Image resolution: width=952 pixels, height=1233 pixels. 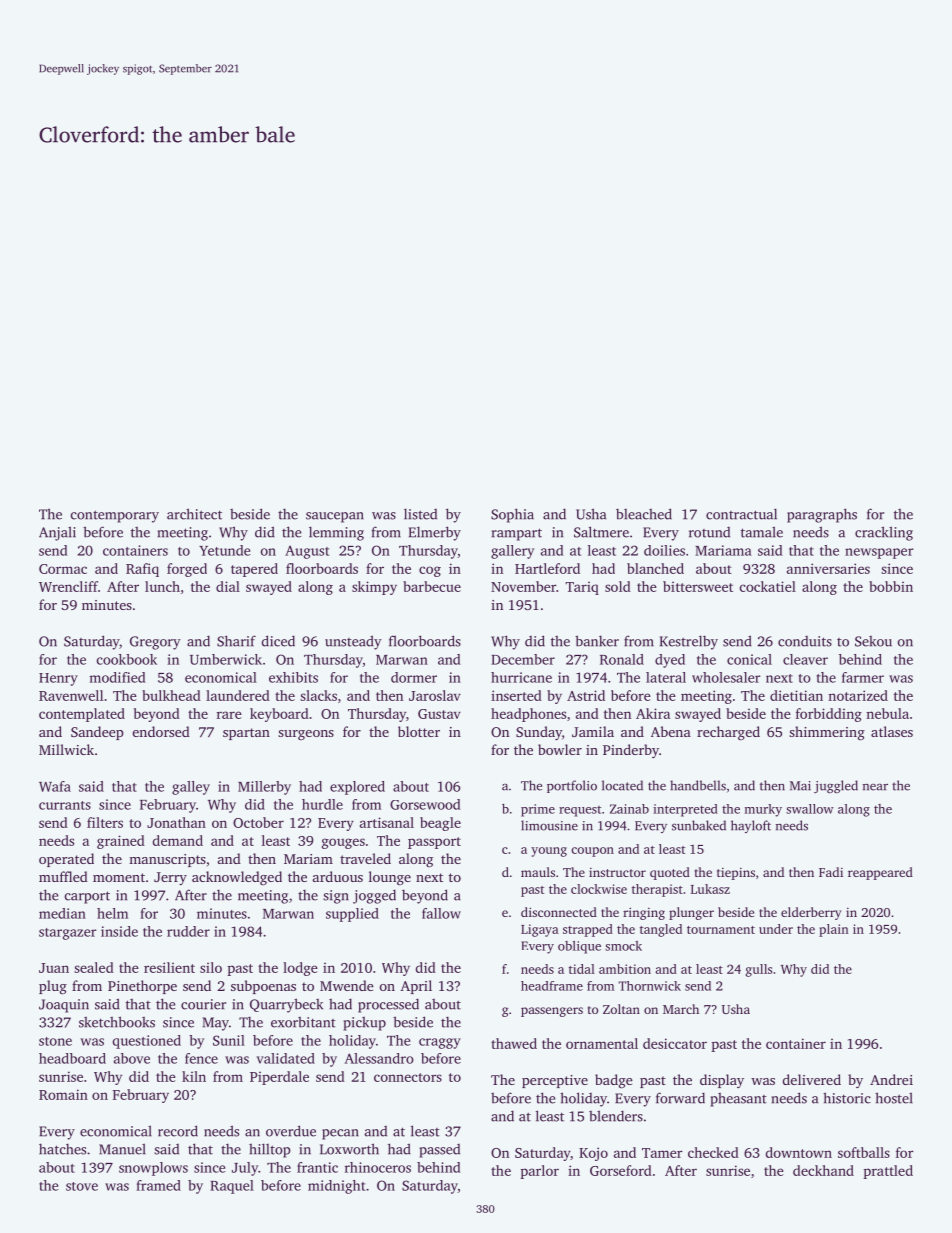 I want to click on stargazer, so click(x=67, y=934).
